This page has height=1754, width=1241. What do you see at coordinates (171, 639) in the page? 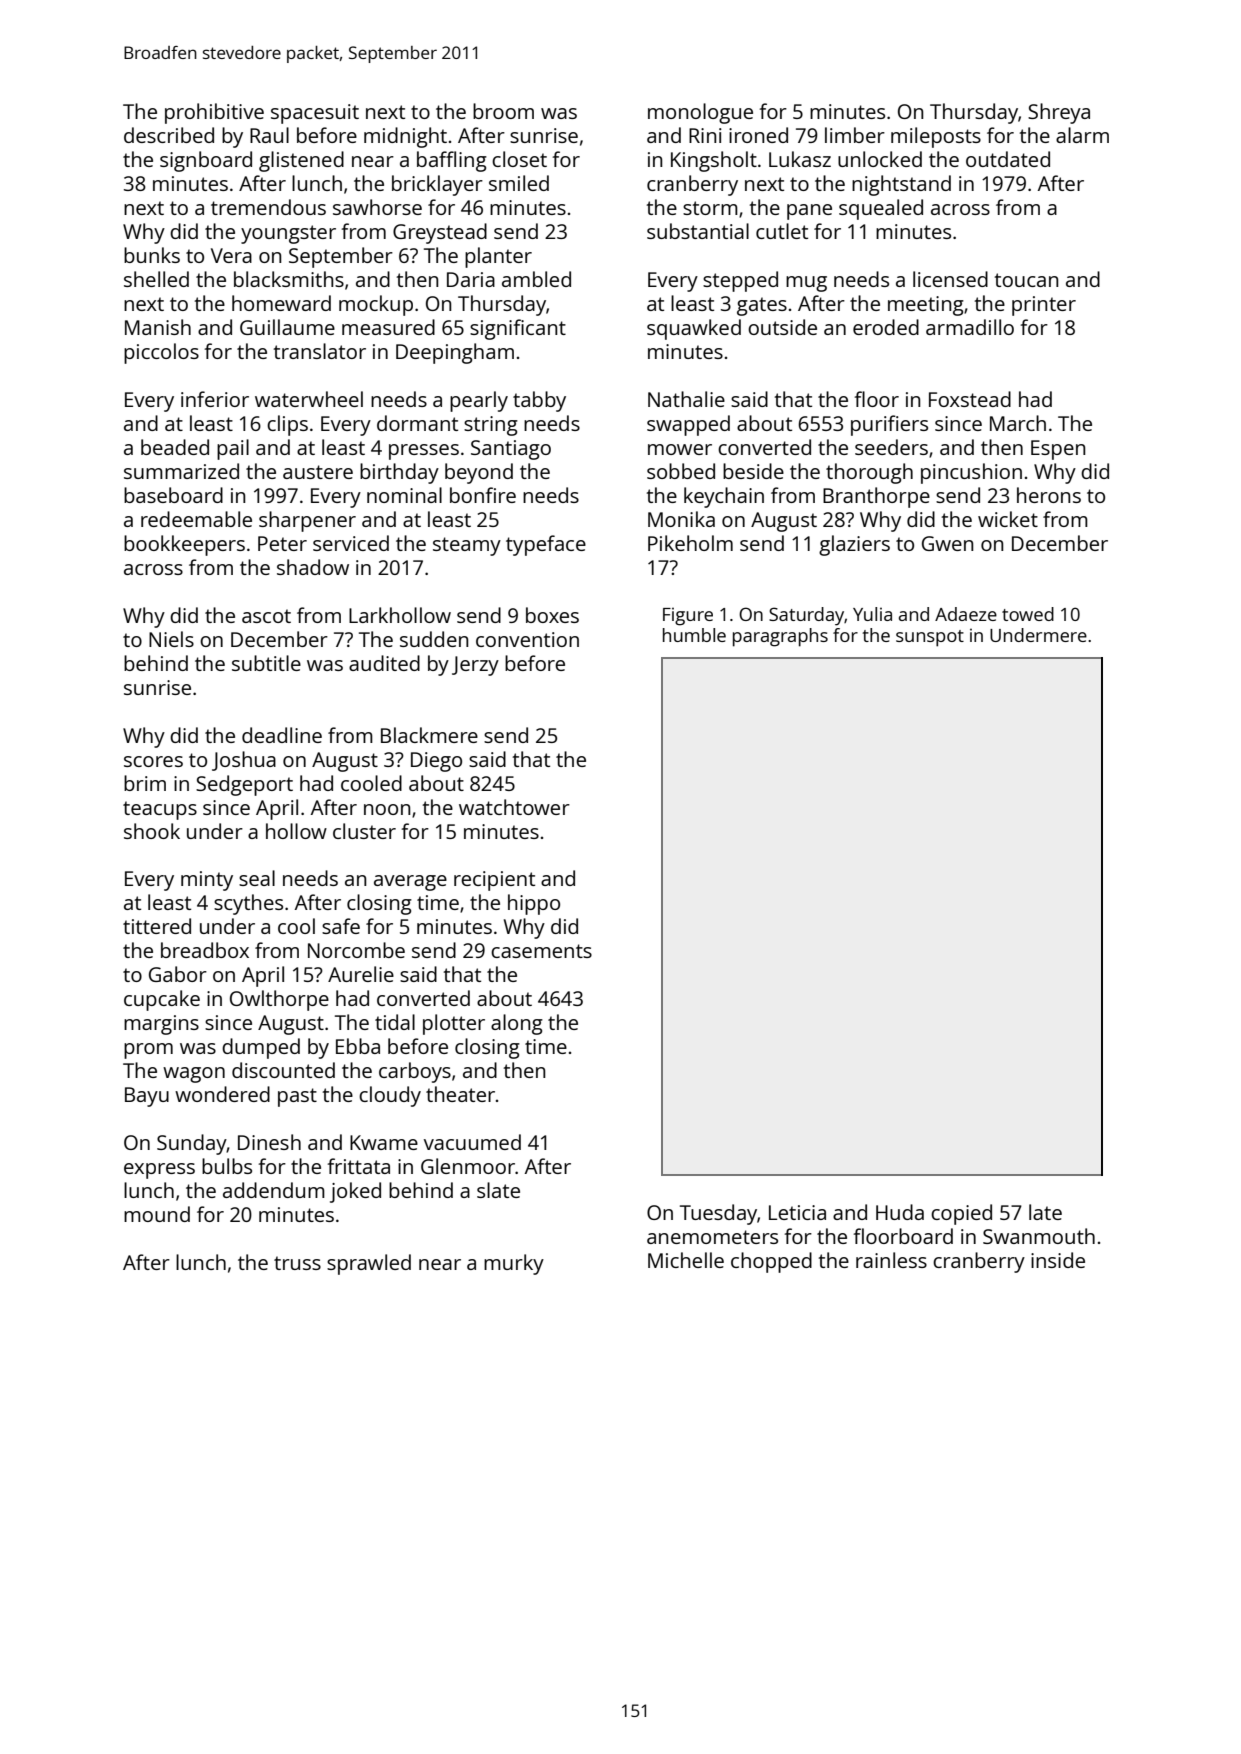
I see `Niels` at bounding box center [171, 639].
